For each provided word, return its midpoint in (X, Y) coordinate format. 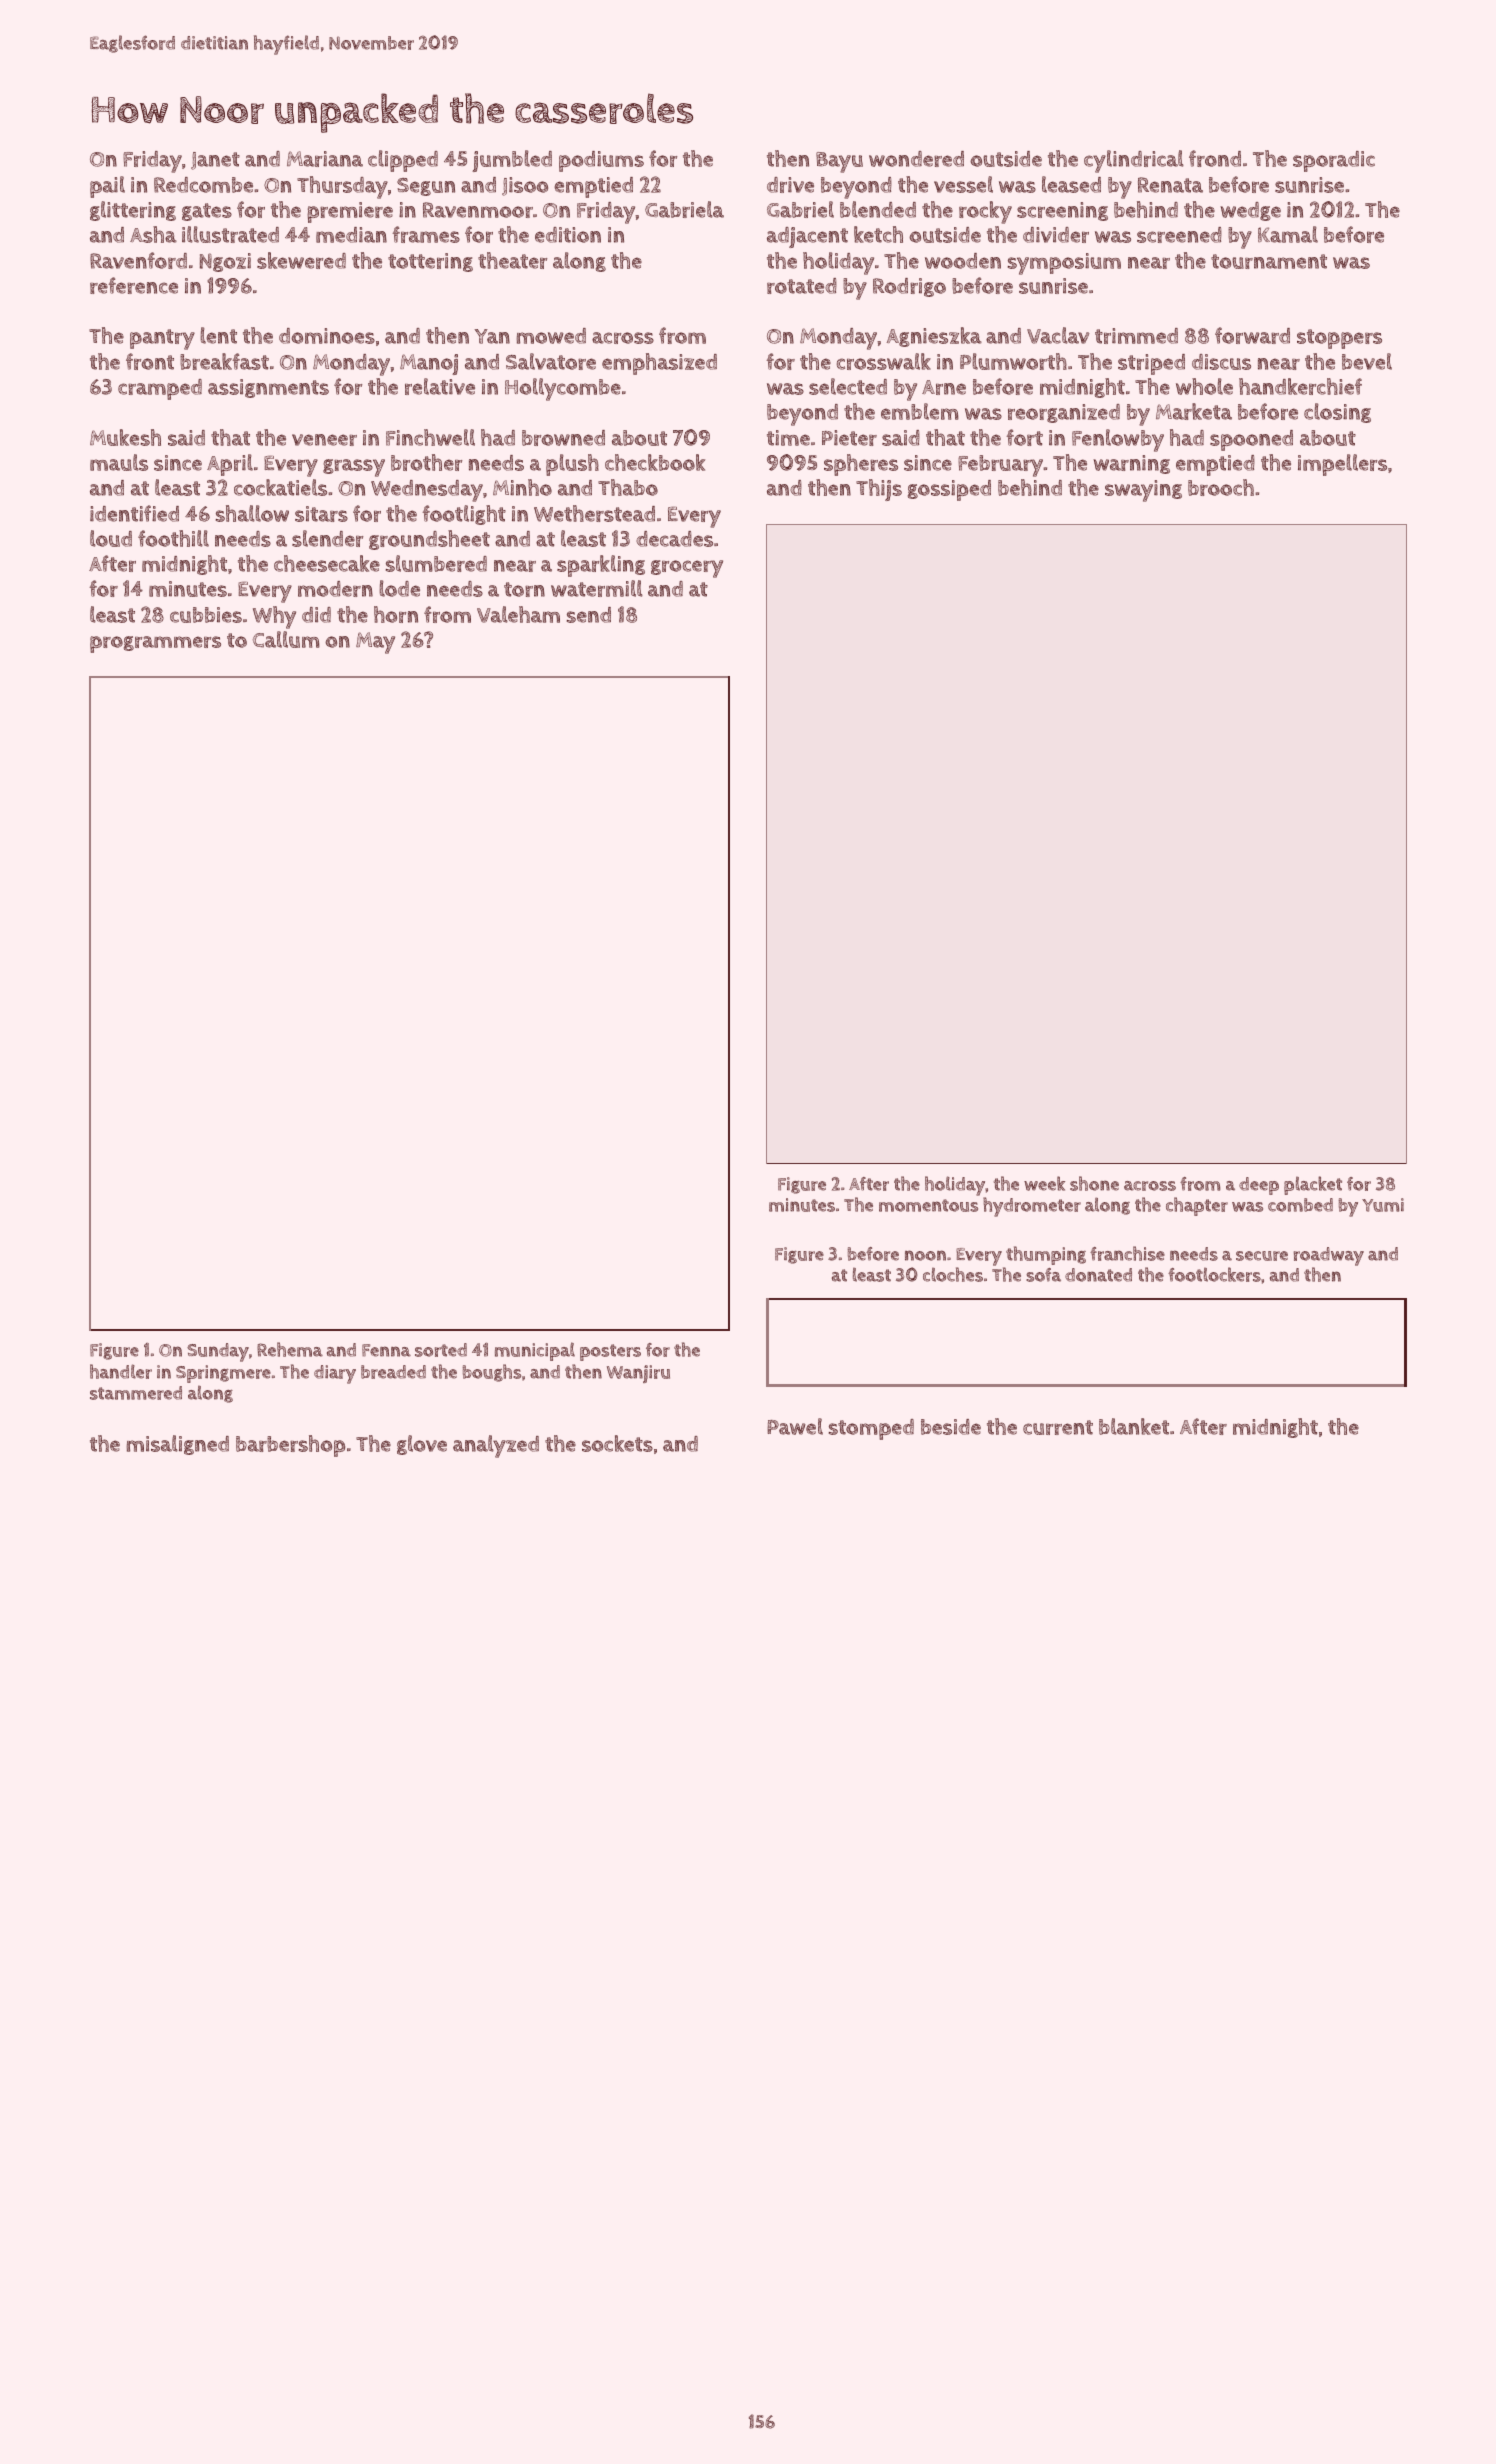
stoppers (1339, 339)
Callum (286, 639)
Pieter (849, 438)
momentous (928, 1205)
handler (121, 1371)
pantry (162, 339)
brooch (1221, 487)
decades (674, 539)
